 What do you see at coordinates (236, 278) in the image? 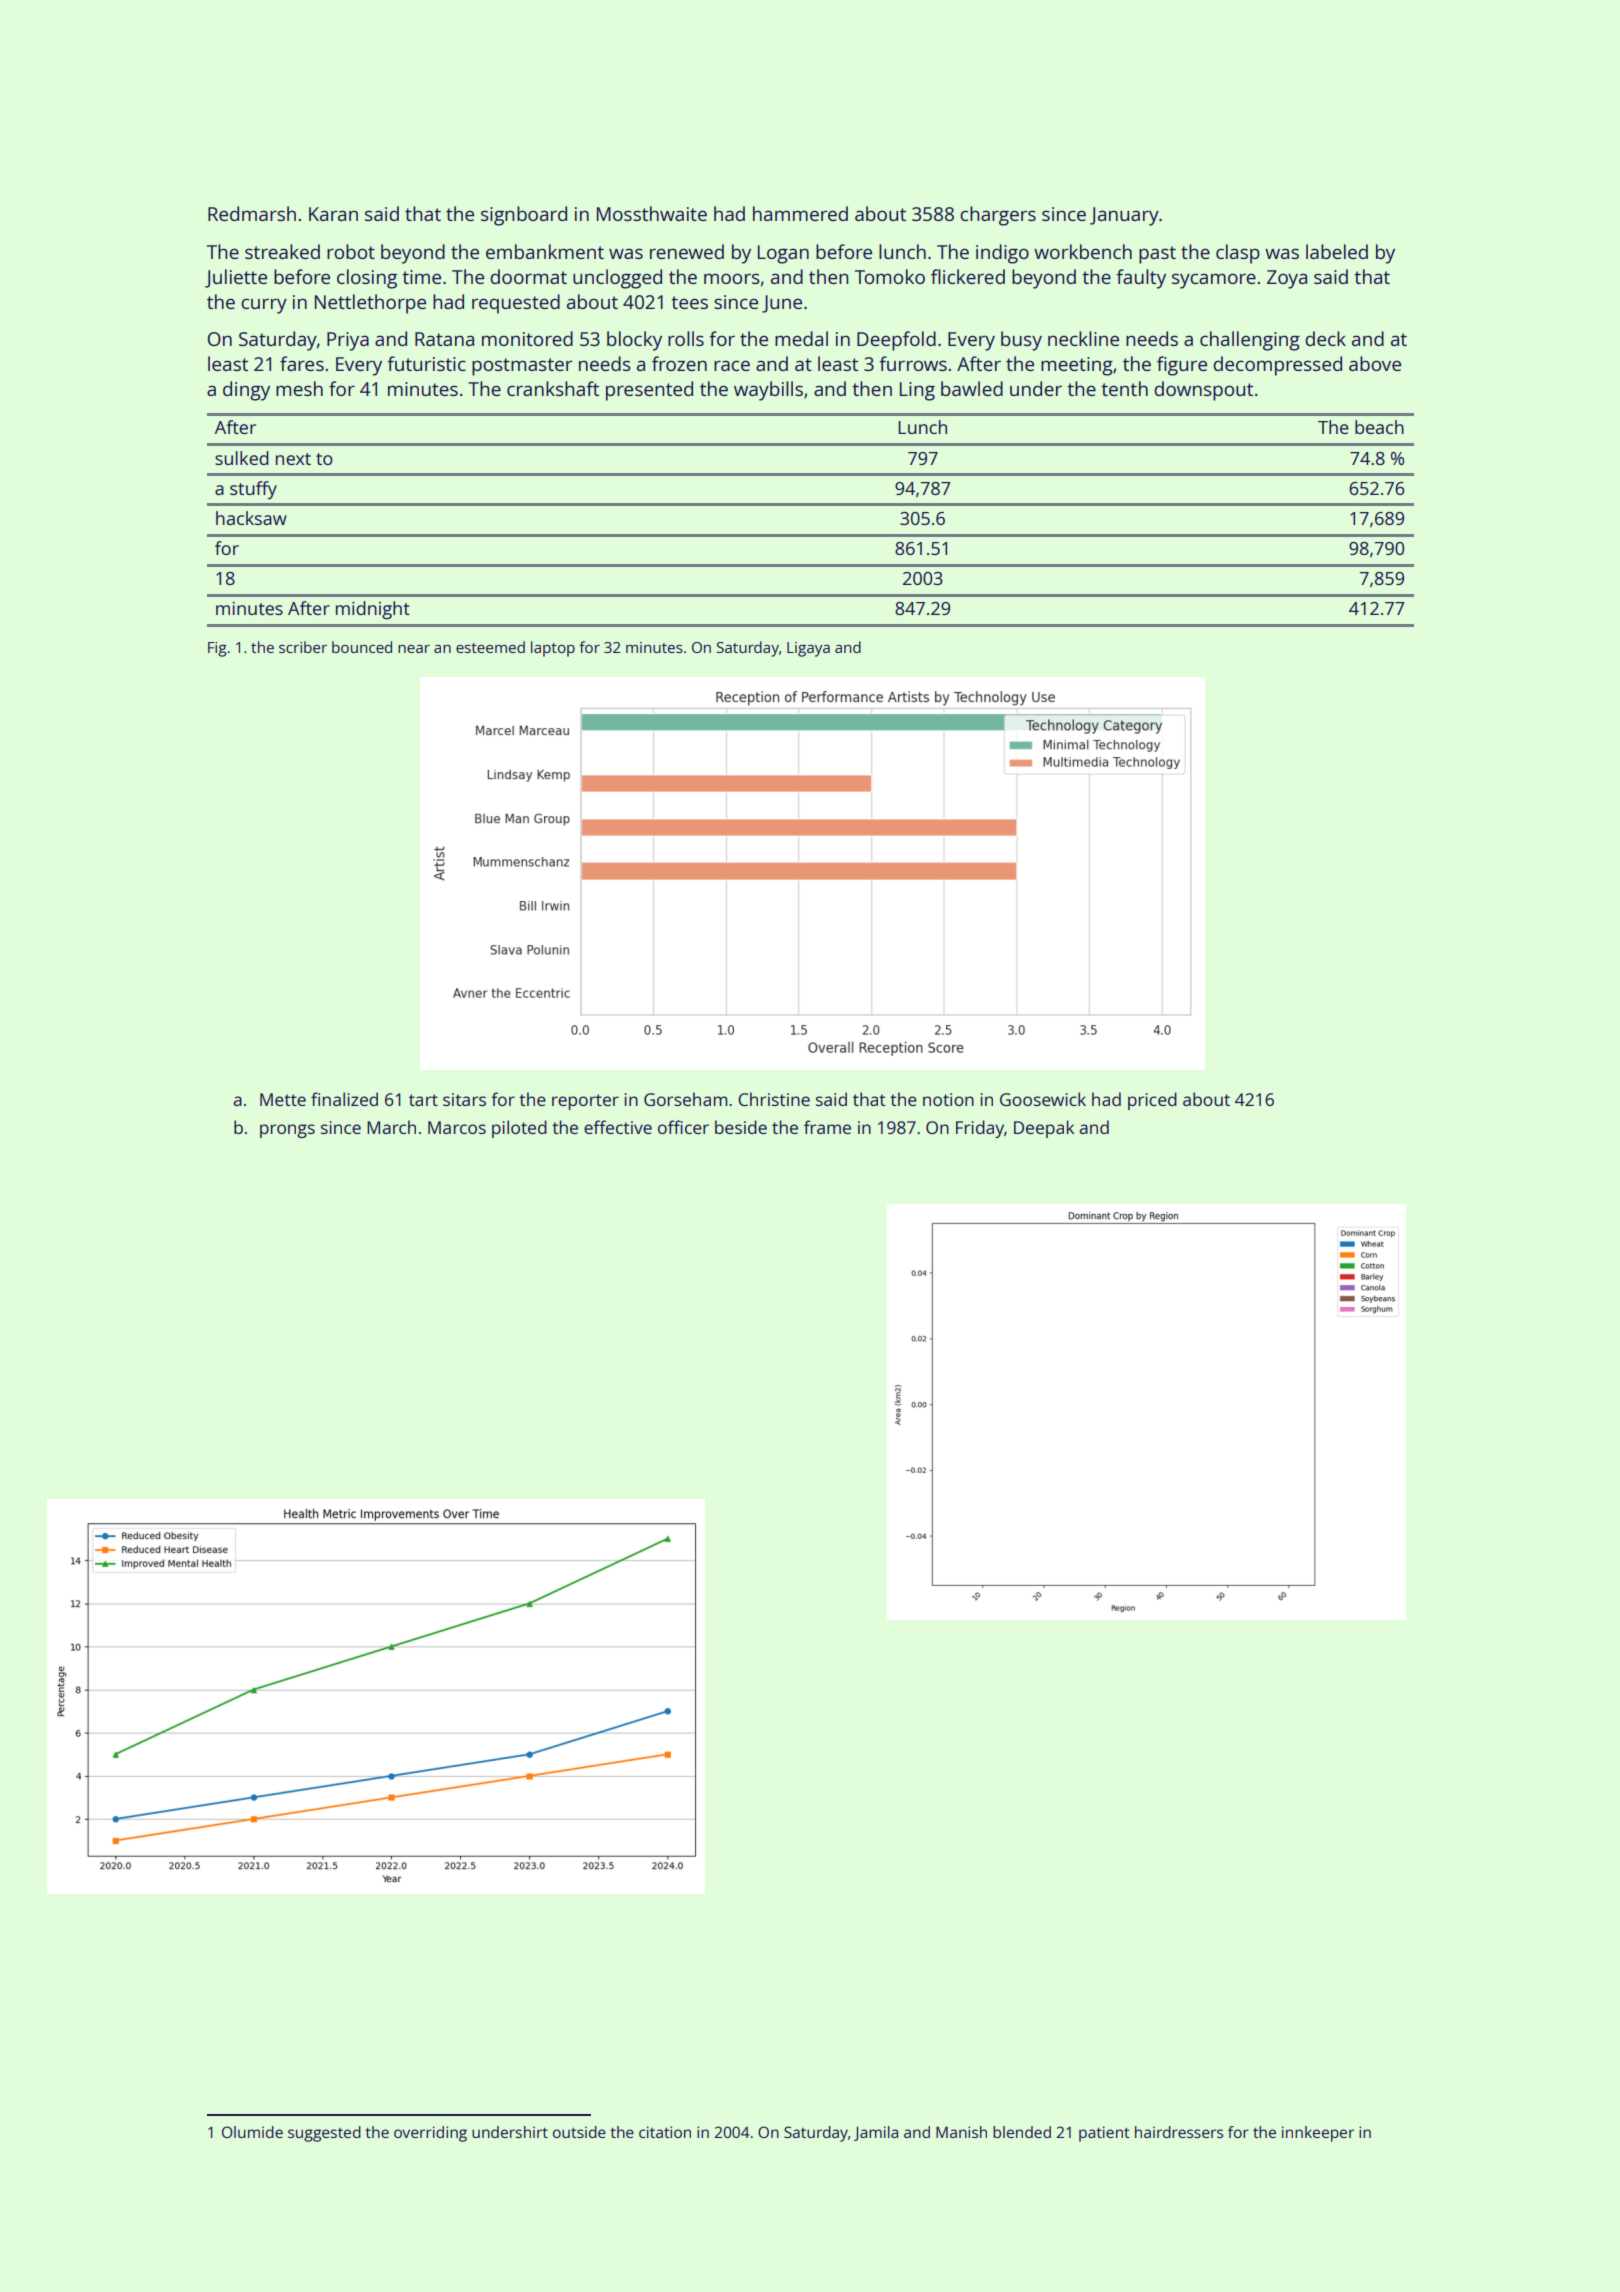
I see `Juliette` at bounding box center [236, 278].
